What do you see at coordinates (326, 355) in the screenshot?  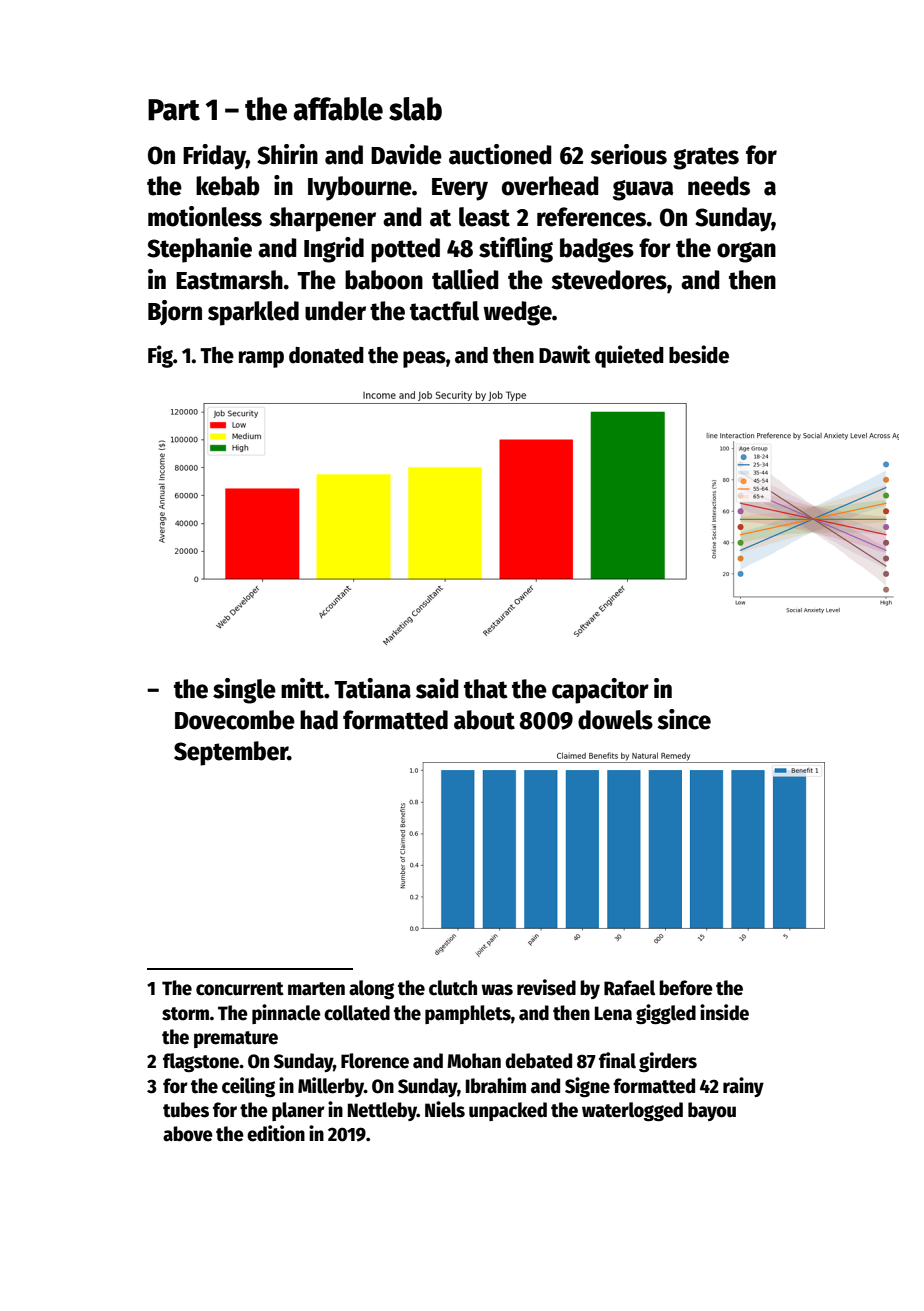 I see `donated` at bounding box center [326, 355].
